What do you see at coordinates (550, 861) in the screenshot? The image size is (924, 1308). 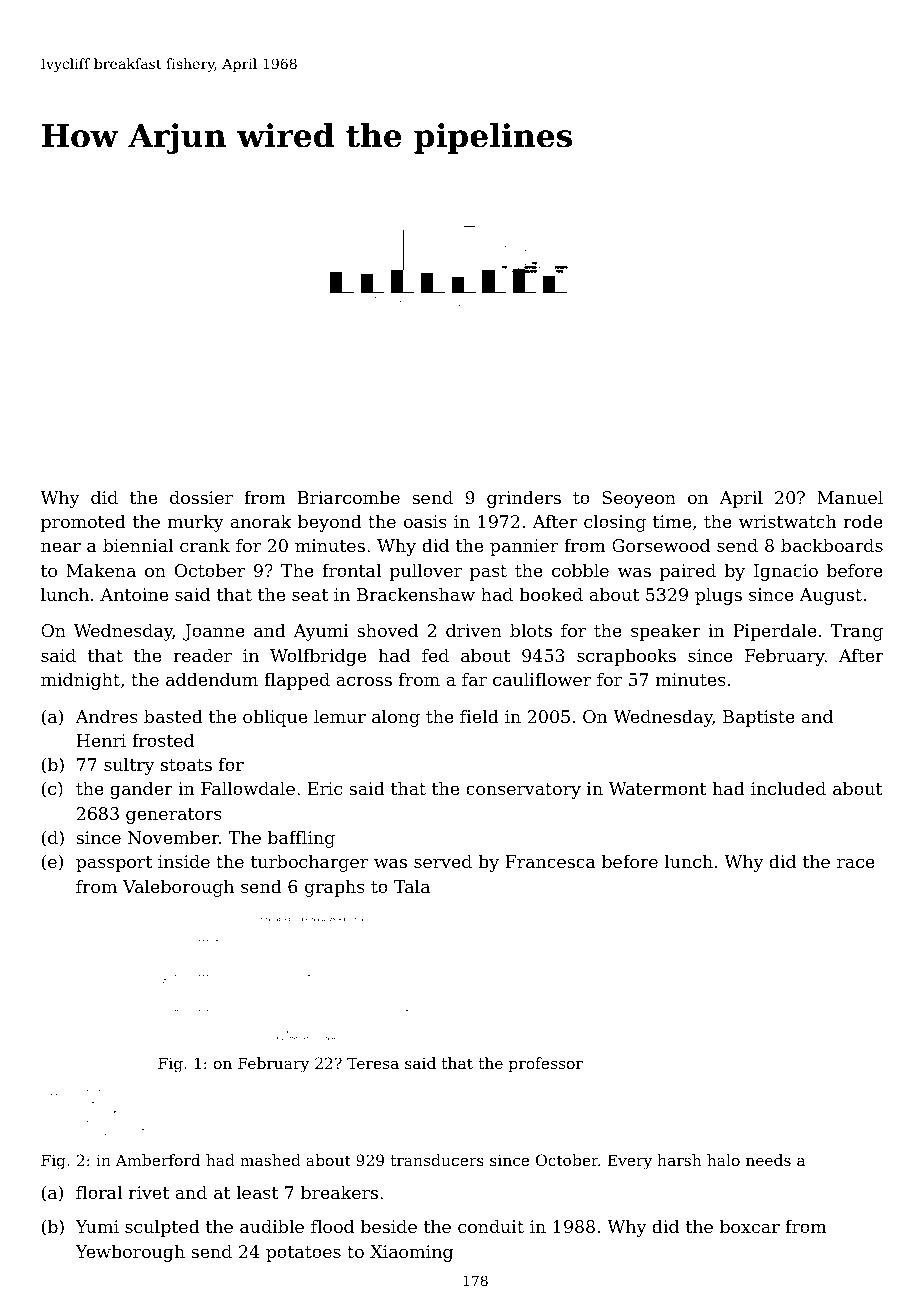 I see `Francesca` at bounding box center [550, 861].
